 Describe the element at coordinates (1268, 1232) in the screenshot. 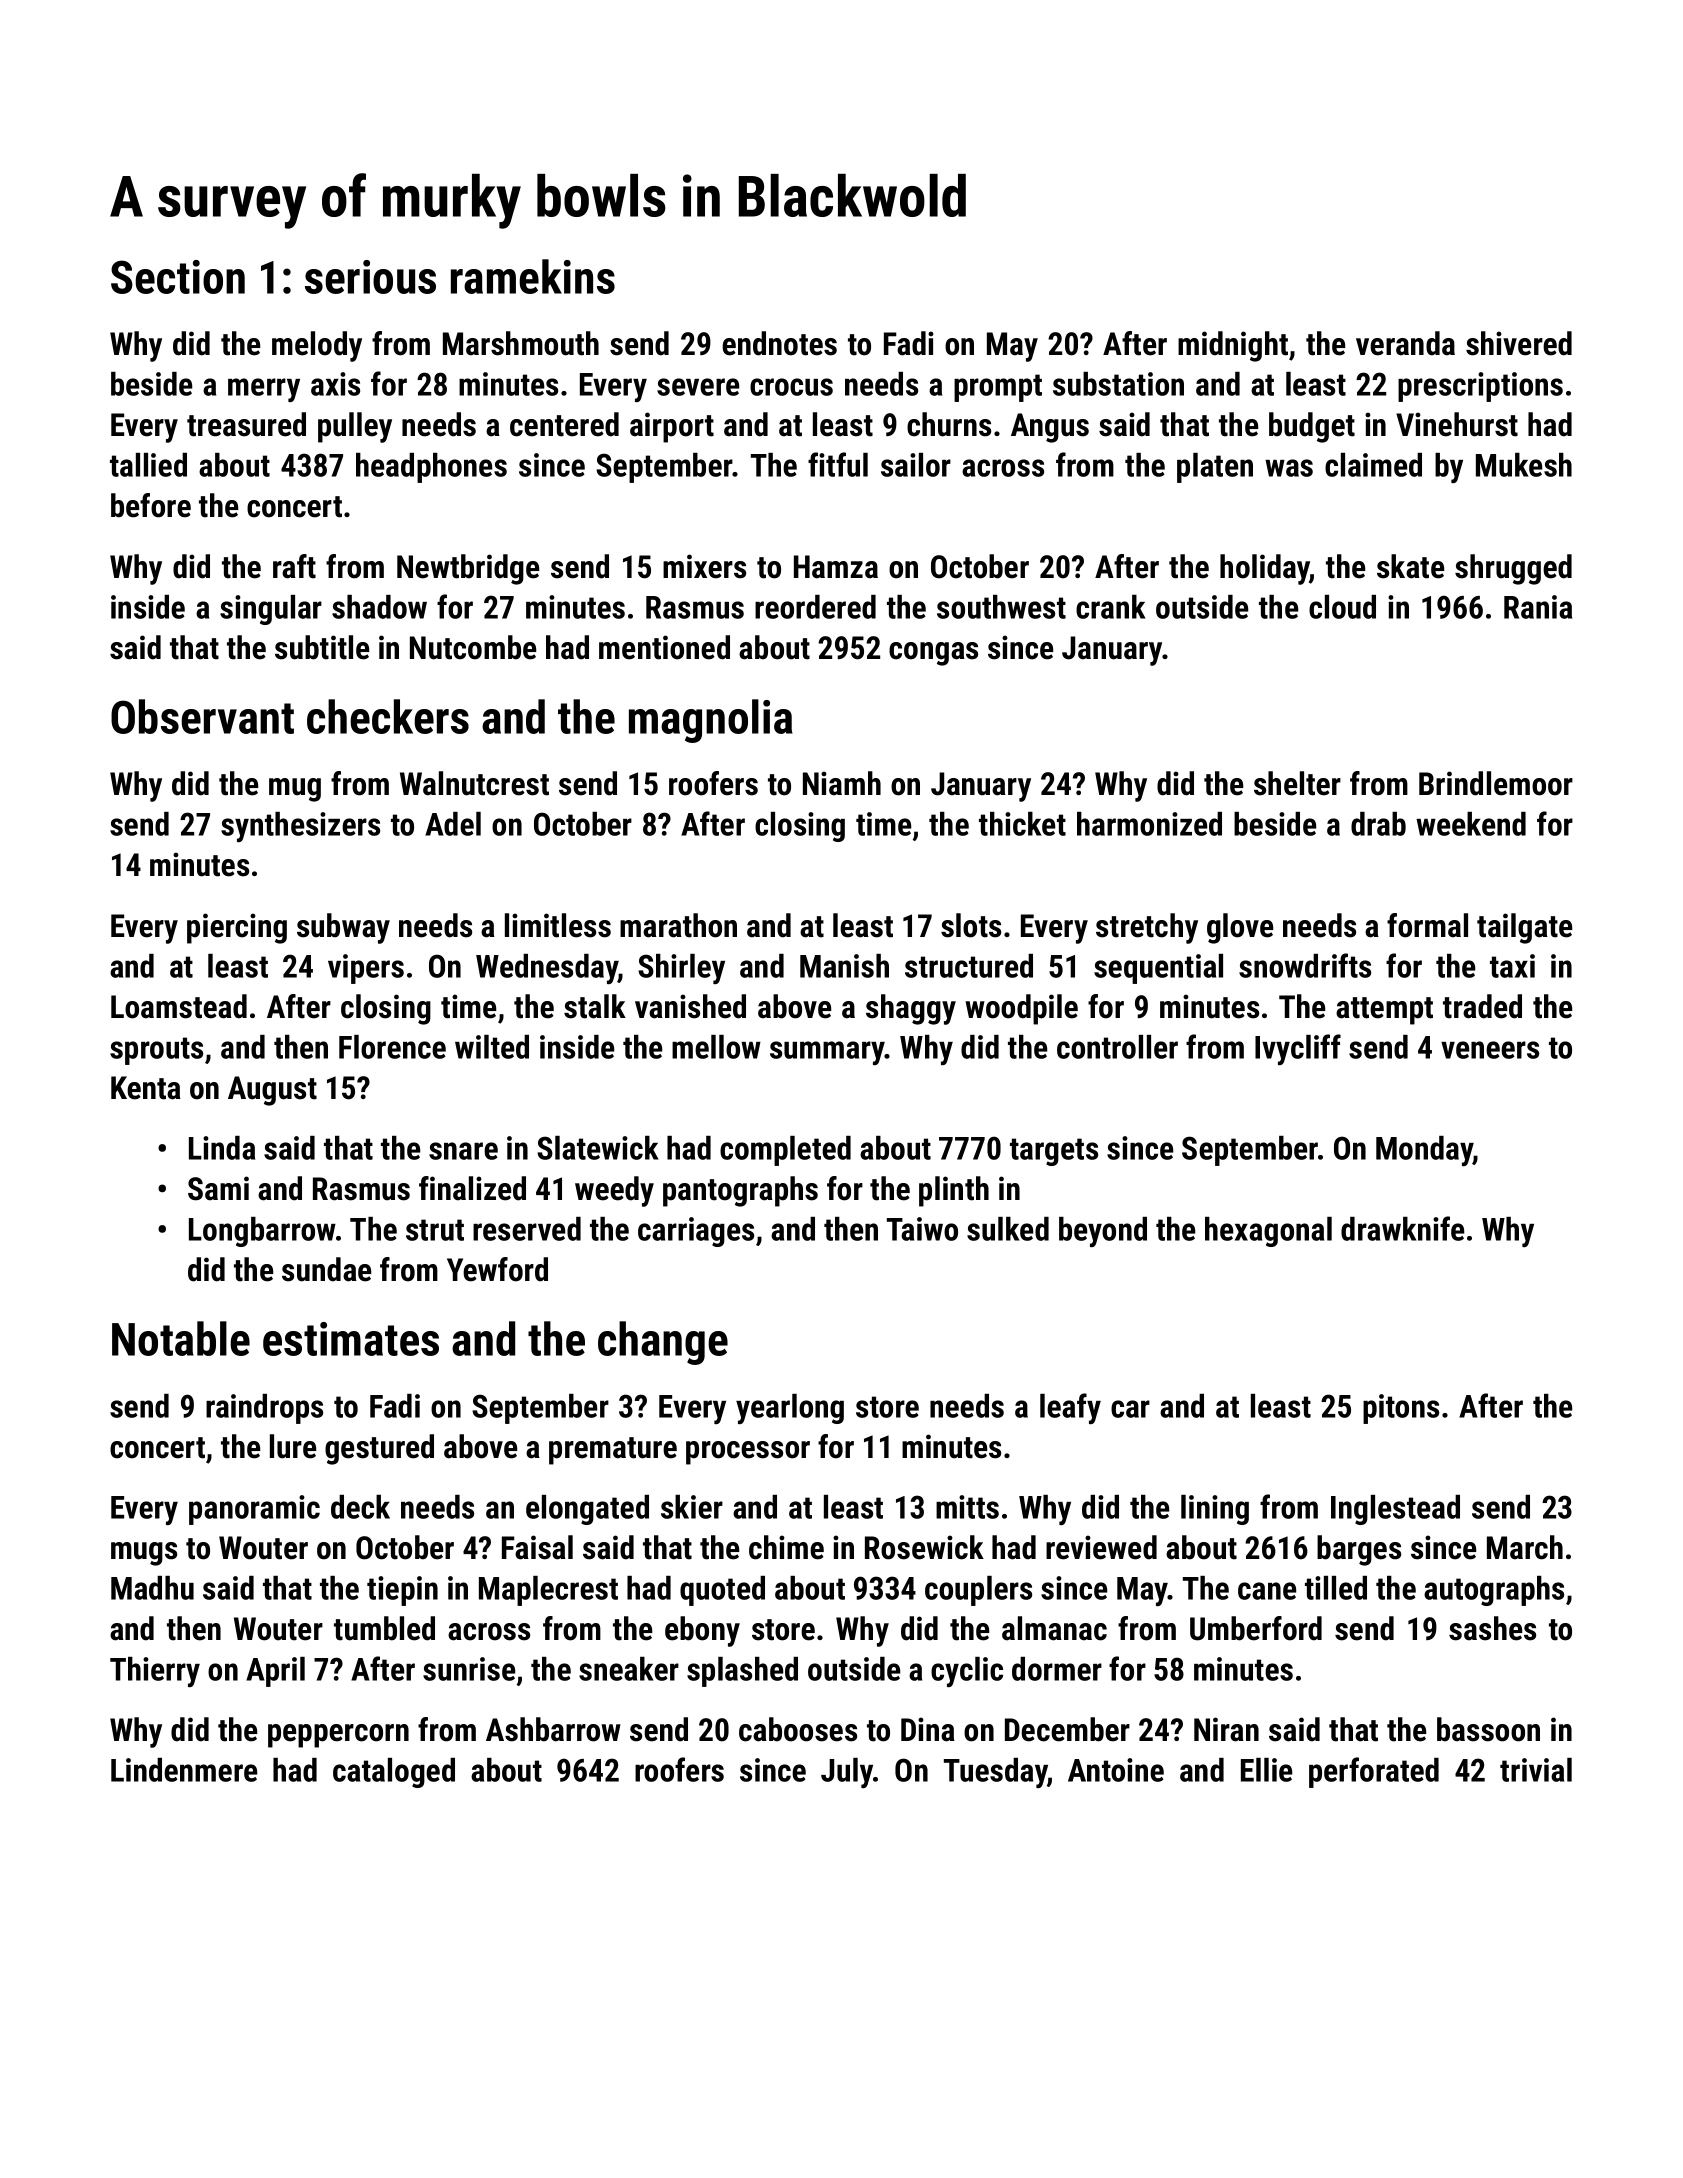

I see `hexagonal` at that location.
